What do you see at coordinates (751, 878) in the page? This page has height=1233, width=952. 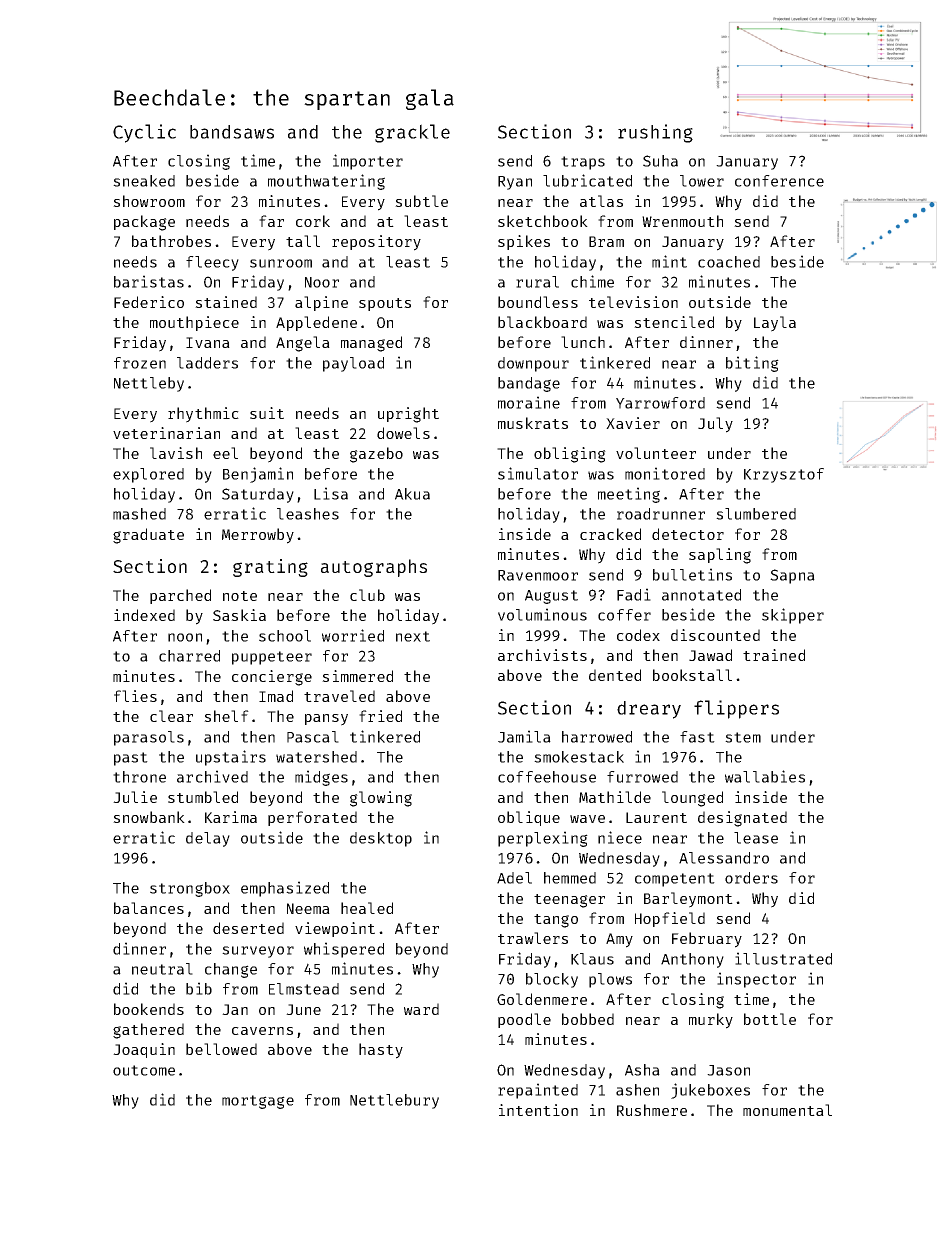 I see `orders` at bounding box center [751, 878].
